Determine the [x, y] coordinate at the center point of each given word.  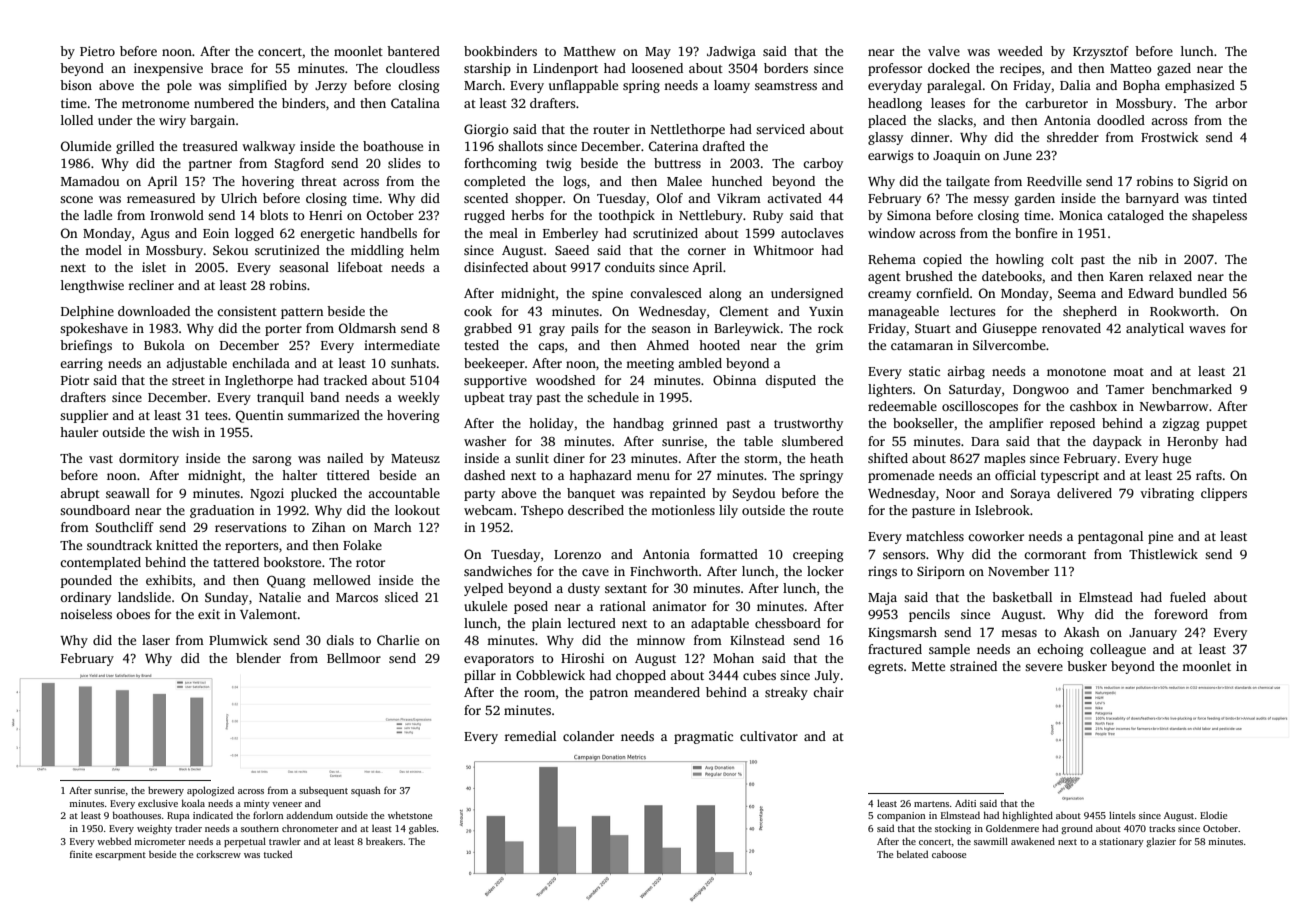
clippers [1224, 494]
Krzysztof [1101, 52]
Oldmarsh [367, 328]
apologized [210, 791]
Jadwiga [731, 52]
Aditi [965, 803]
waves [1207, 329]
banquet [591, 494]
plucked [314, 494]
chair [828, 692]
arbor [1231, 103]
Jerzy [331, 87]
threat [319, 181]
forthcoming [500, 164]
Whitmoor [783, 250]
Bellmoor [354, 658]
